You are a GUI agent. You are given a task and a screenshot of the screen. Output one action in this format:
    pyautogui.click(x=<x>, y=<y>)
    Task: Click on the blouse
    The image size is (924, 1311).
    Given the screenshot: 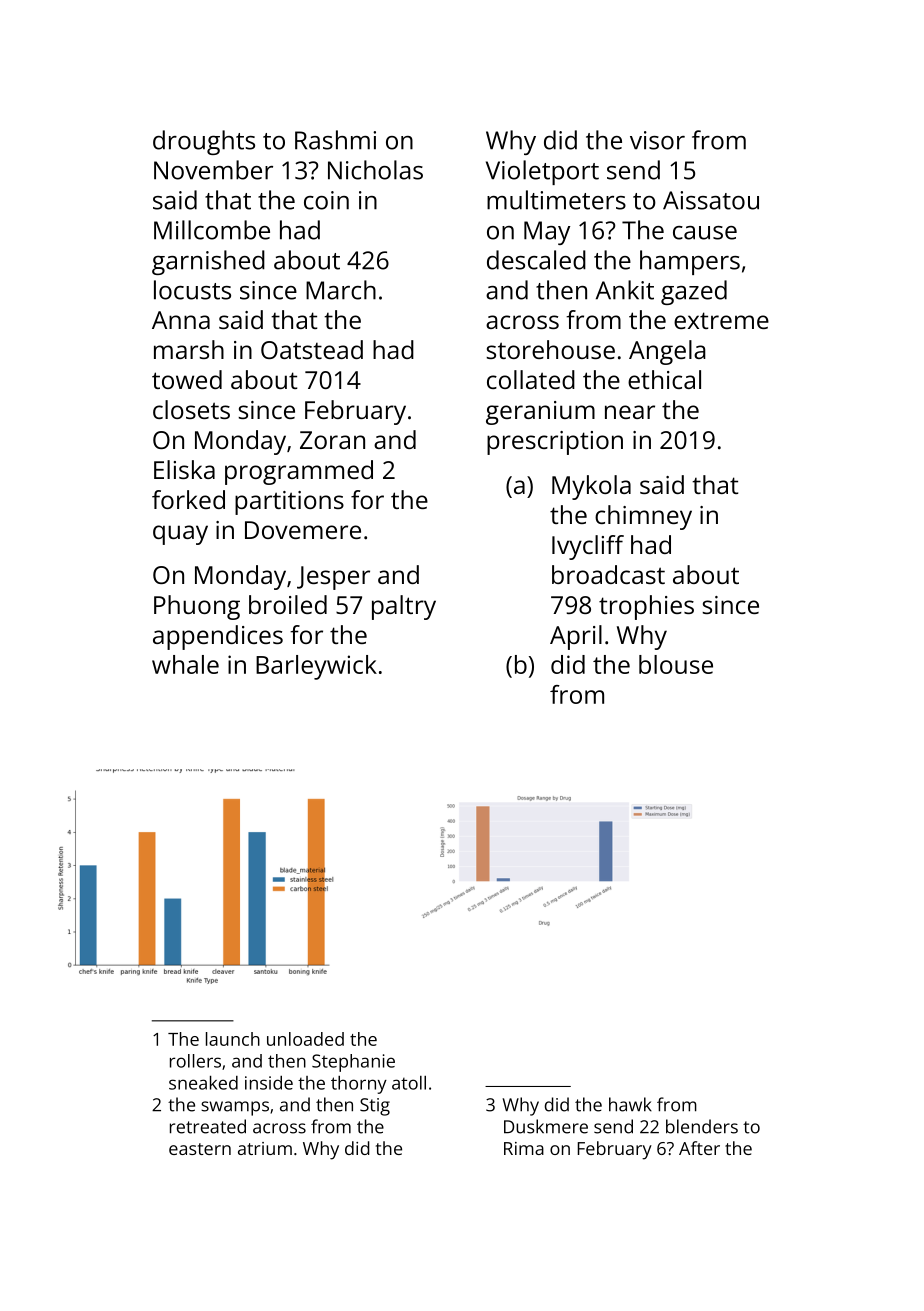 What is the action you would take?
    pyautogui.click(x=676, y=664)
